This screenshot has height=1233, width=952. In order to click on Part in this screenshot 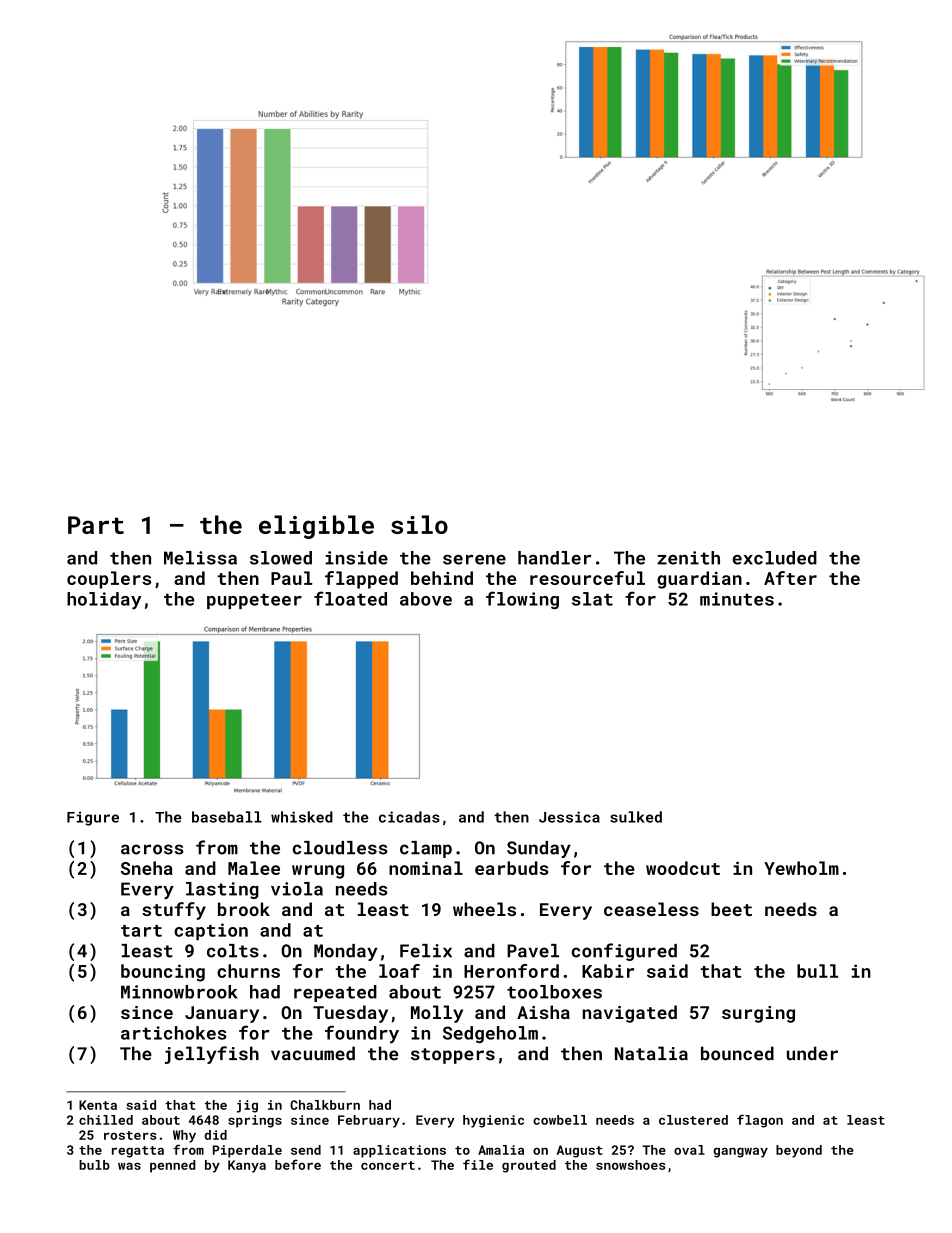, I will do `click(96, 525)`.
